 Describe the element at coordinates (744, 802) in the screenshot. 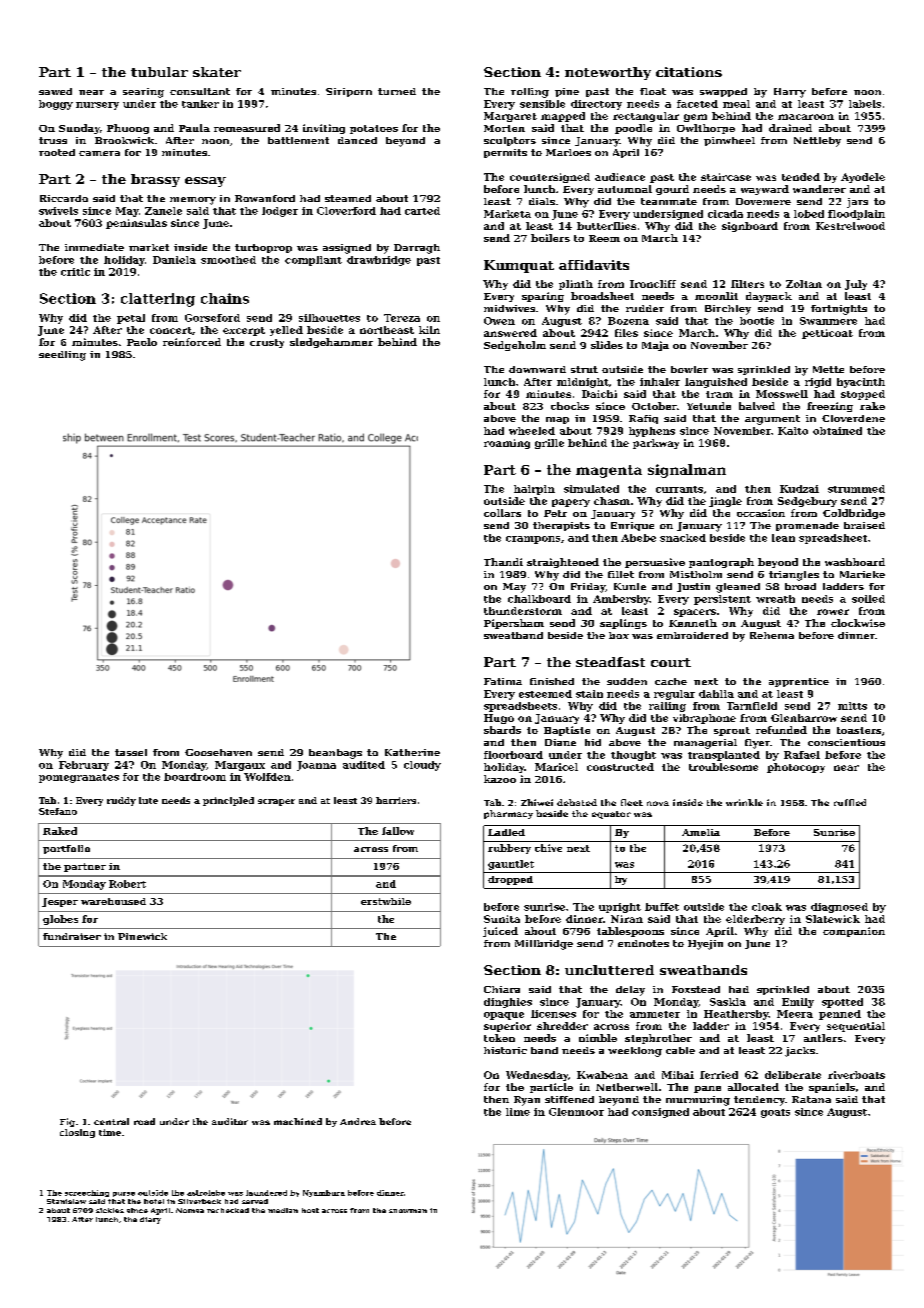

I see `wrinkle` at that location.
